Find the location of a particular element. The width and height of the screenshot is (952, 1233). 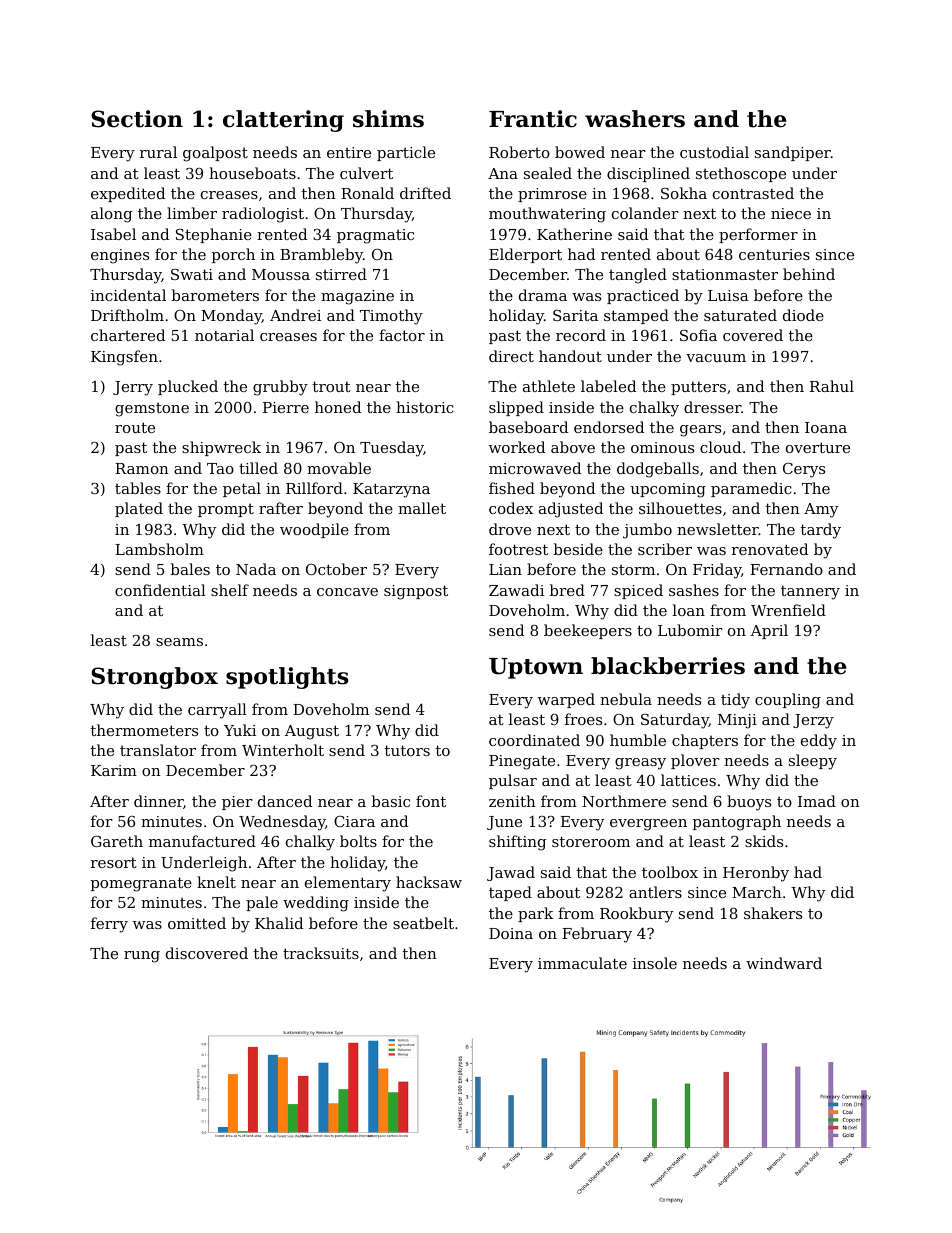

Uptown is located at coordinates (536, 668).
